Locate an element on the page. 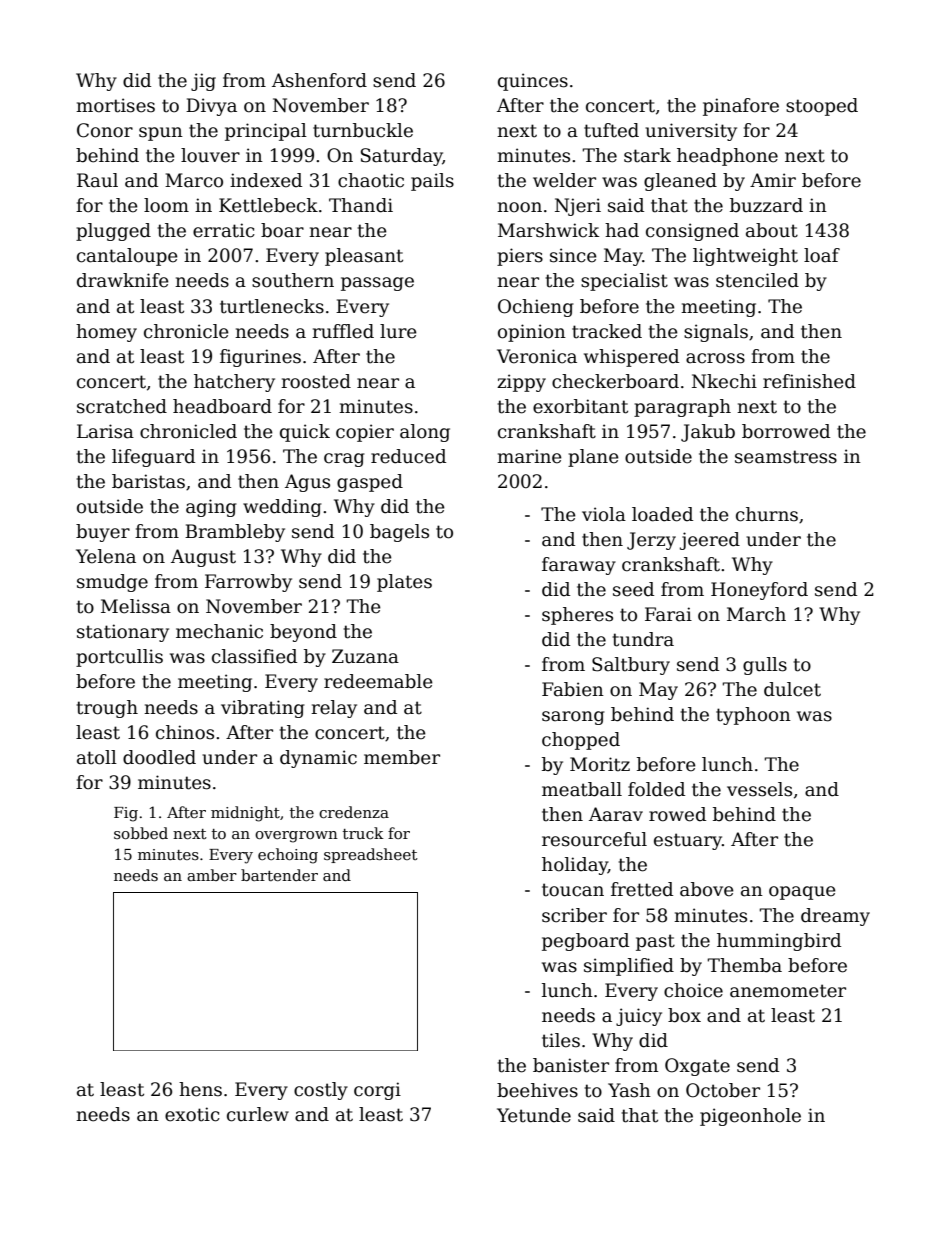 The width and height of the page is (952, 1233). bagels is located at coordinates (399, 533).
